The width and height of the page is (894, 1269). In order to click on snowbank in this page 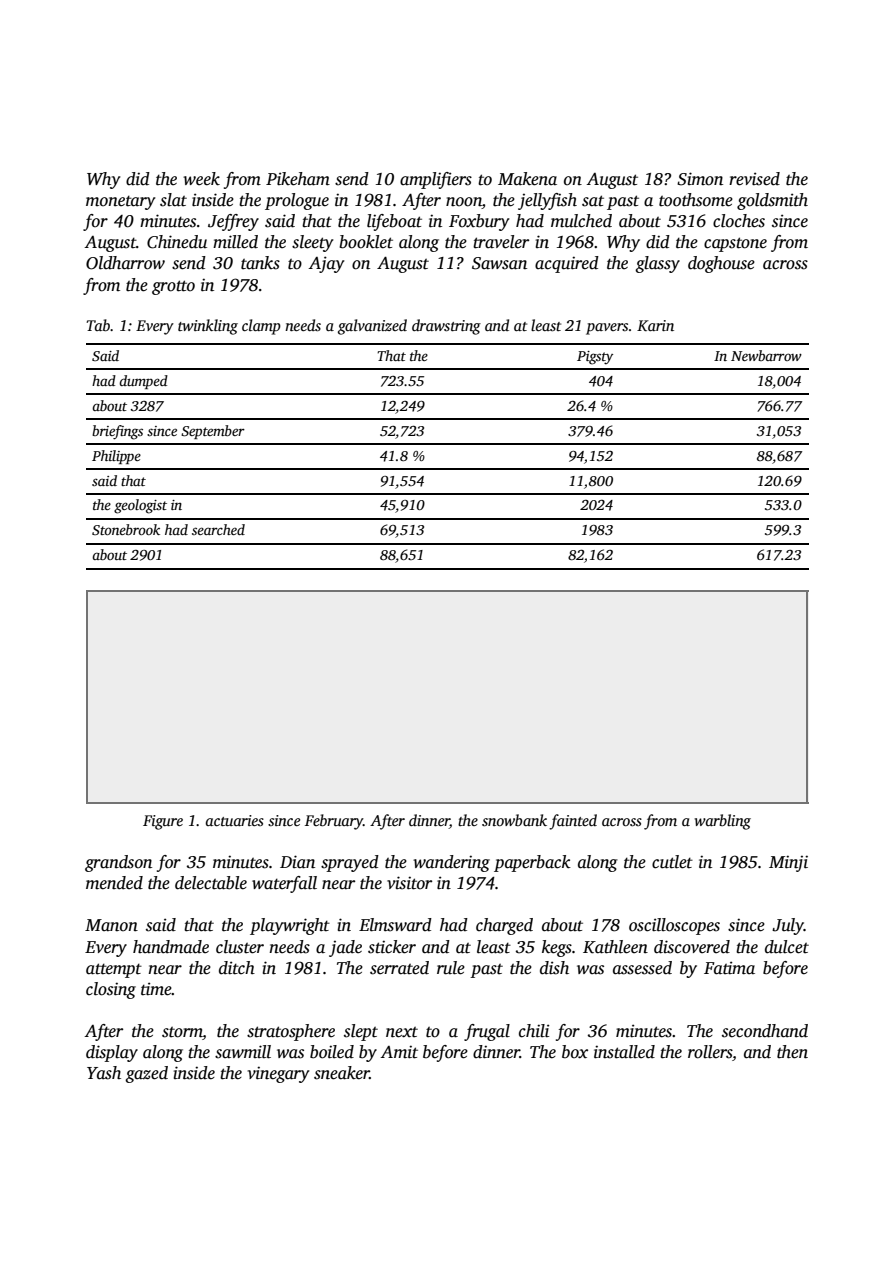, I will do `click(514, 820)`.
